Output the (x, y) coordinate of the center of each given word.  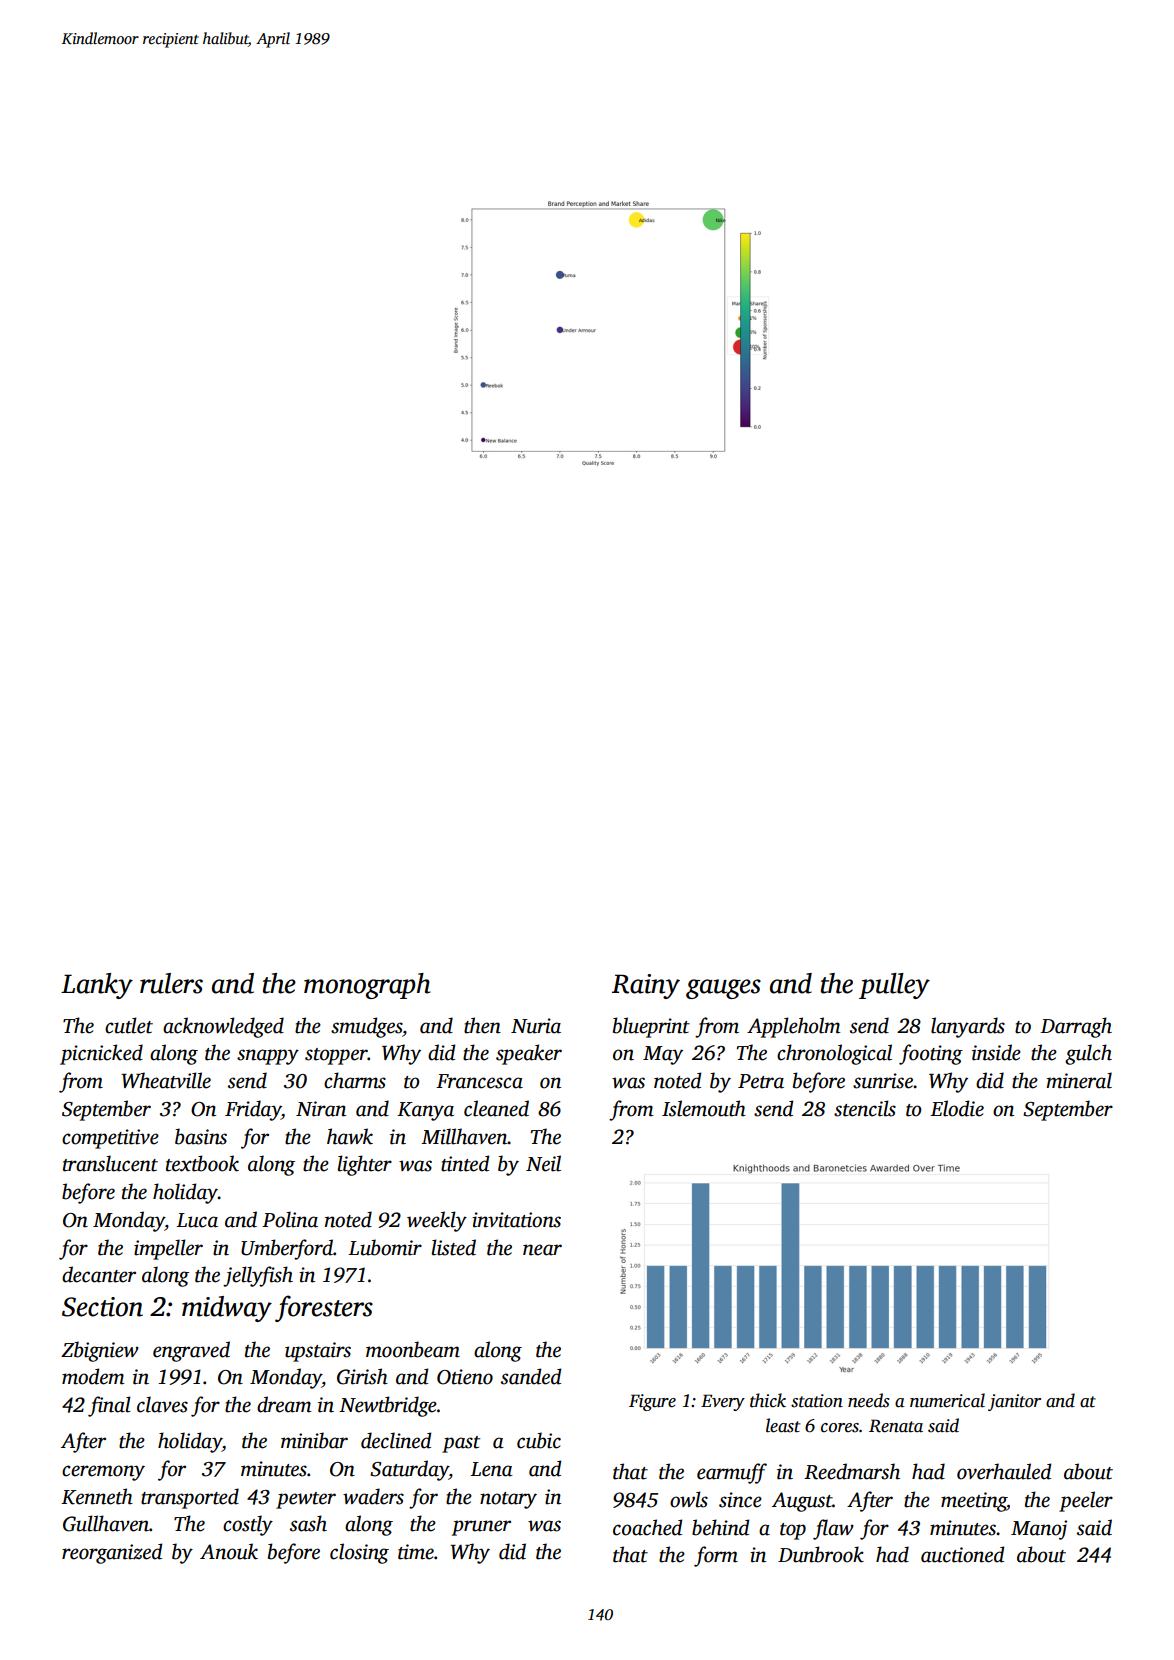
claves (162, 1404)
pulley (894, 986)
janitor (1014, 1402)
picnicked (101, 1054)
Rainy (646, 986)
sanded (531, 1376)
